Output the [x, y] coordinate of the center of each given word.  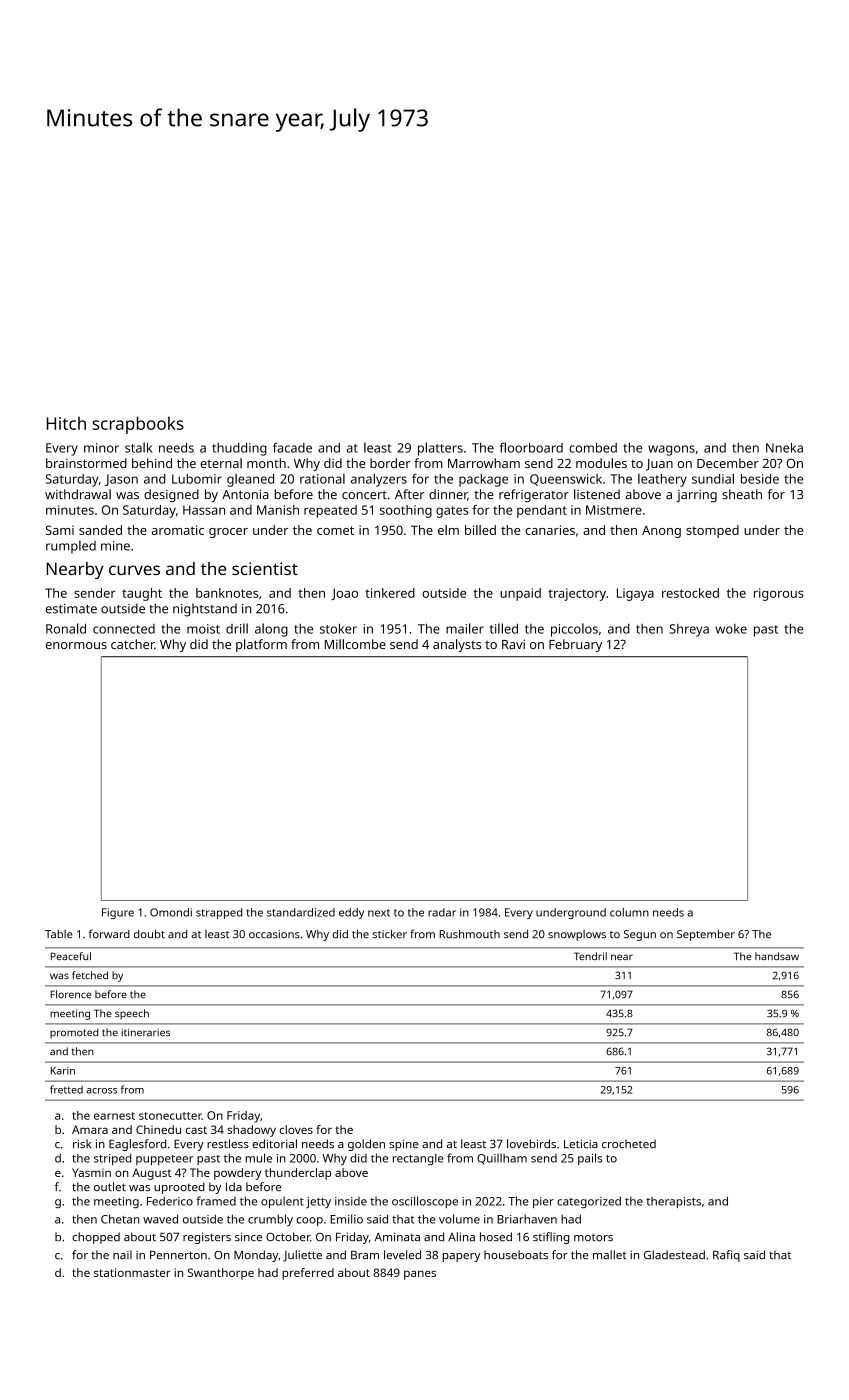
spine [404, 1145]
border [390, 463]
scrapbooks [138, 425]
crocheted [629, 1143]
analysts [457, 645]
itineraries [145, 1032]
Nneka [784, 447]
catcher [132, 644]
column [629, 912]
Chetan [120, 1219]
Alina [461, 1236]
